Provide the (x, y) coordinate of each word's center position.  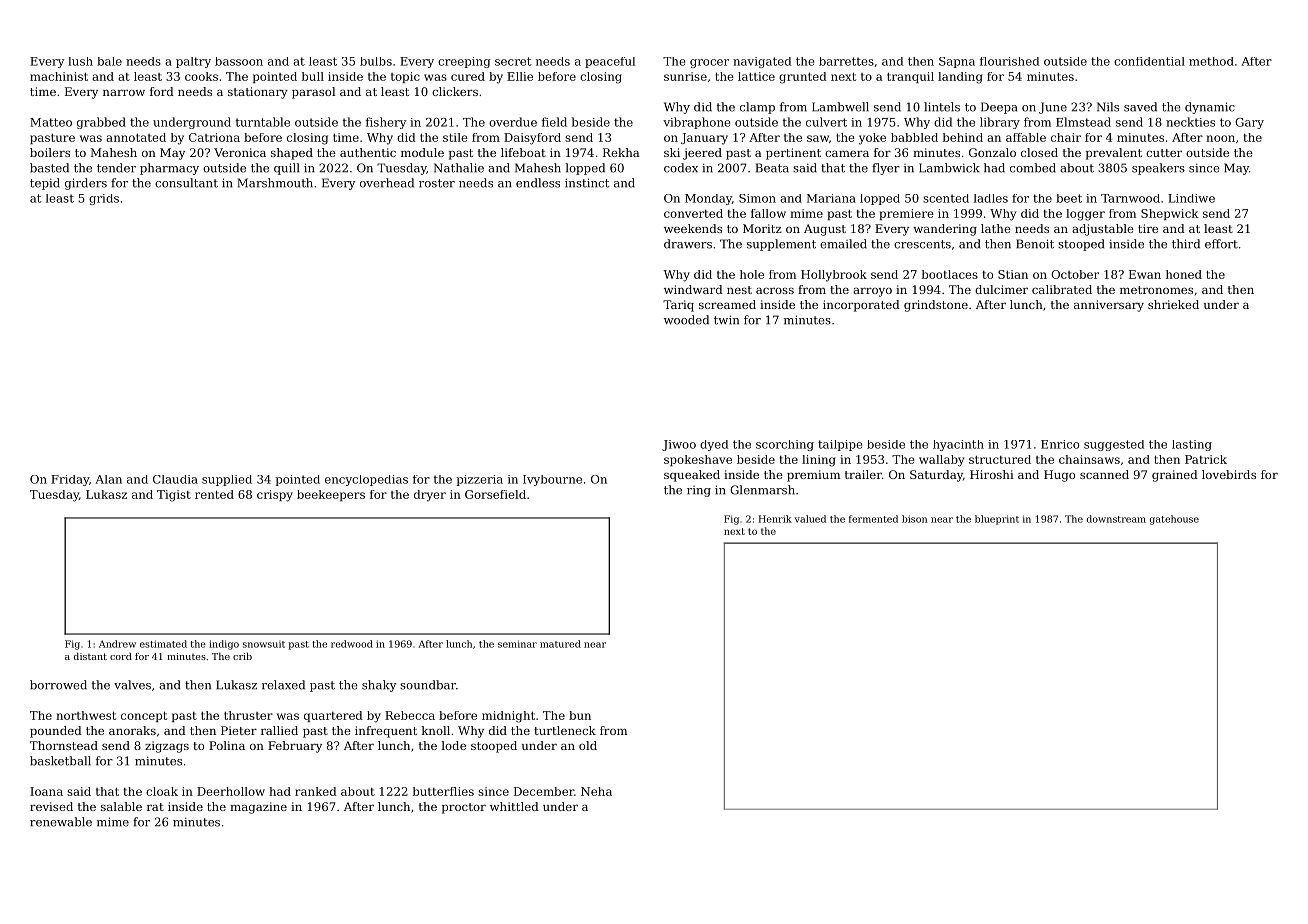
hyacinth (958, 445)
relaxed (283, 685)
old (588, 745)
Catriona (214, 137)
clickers (455, 91)
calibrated (1062, 289)
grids (104, 199)
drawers (688, 244)
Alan (108, 479)
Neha (596, 791)
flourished (1009, 61)
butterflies (443, 791)
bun (580, 715)
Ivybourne (552, 480)
